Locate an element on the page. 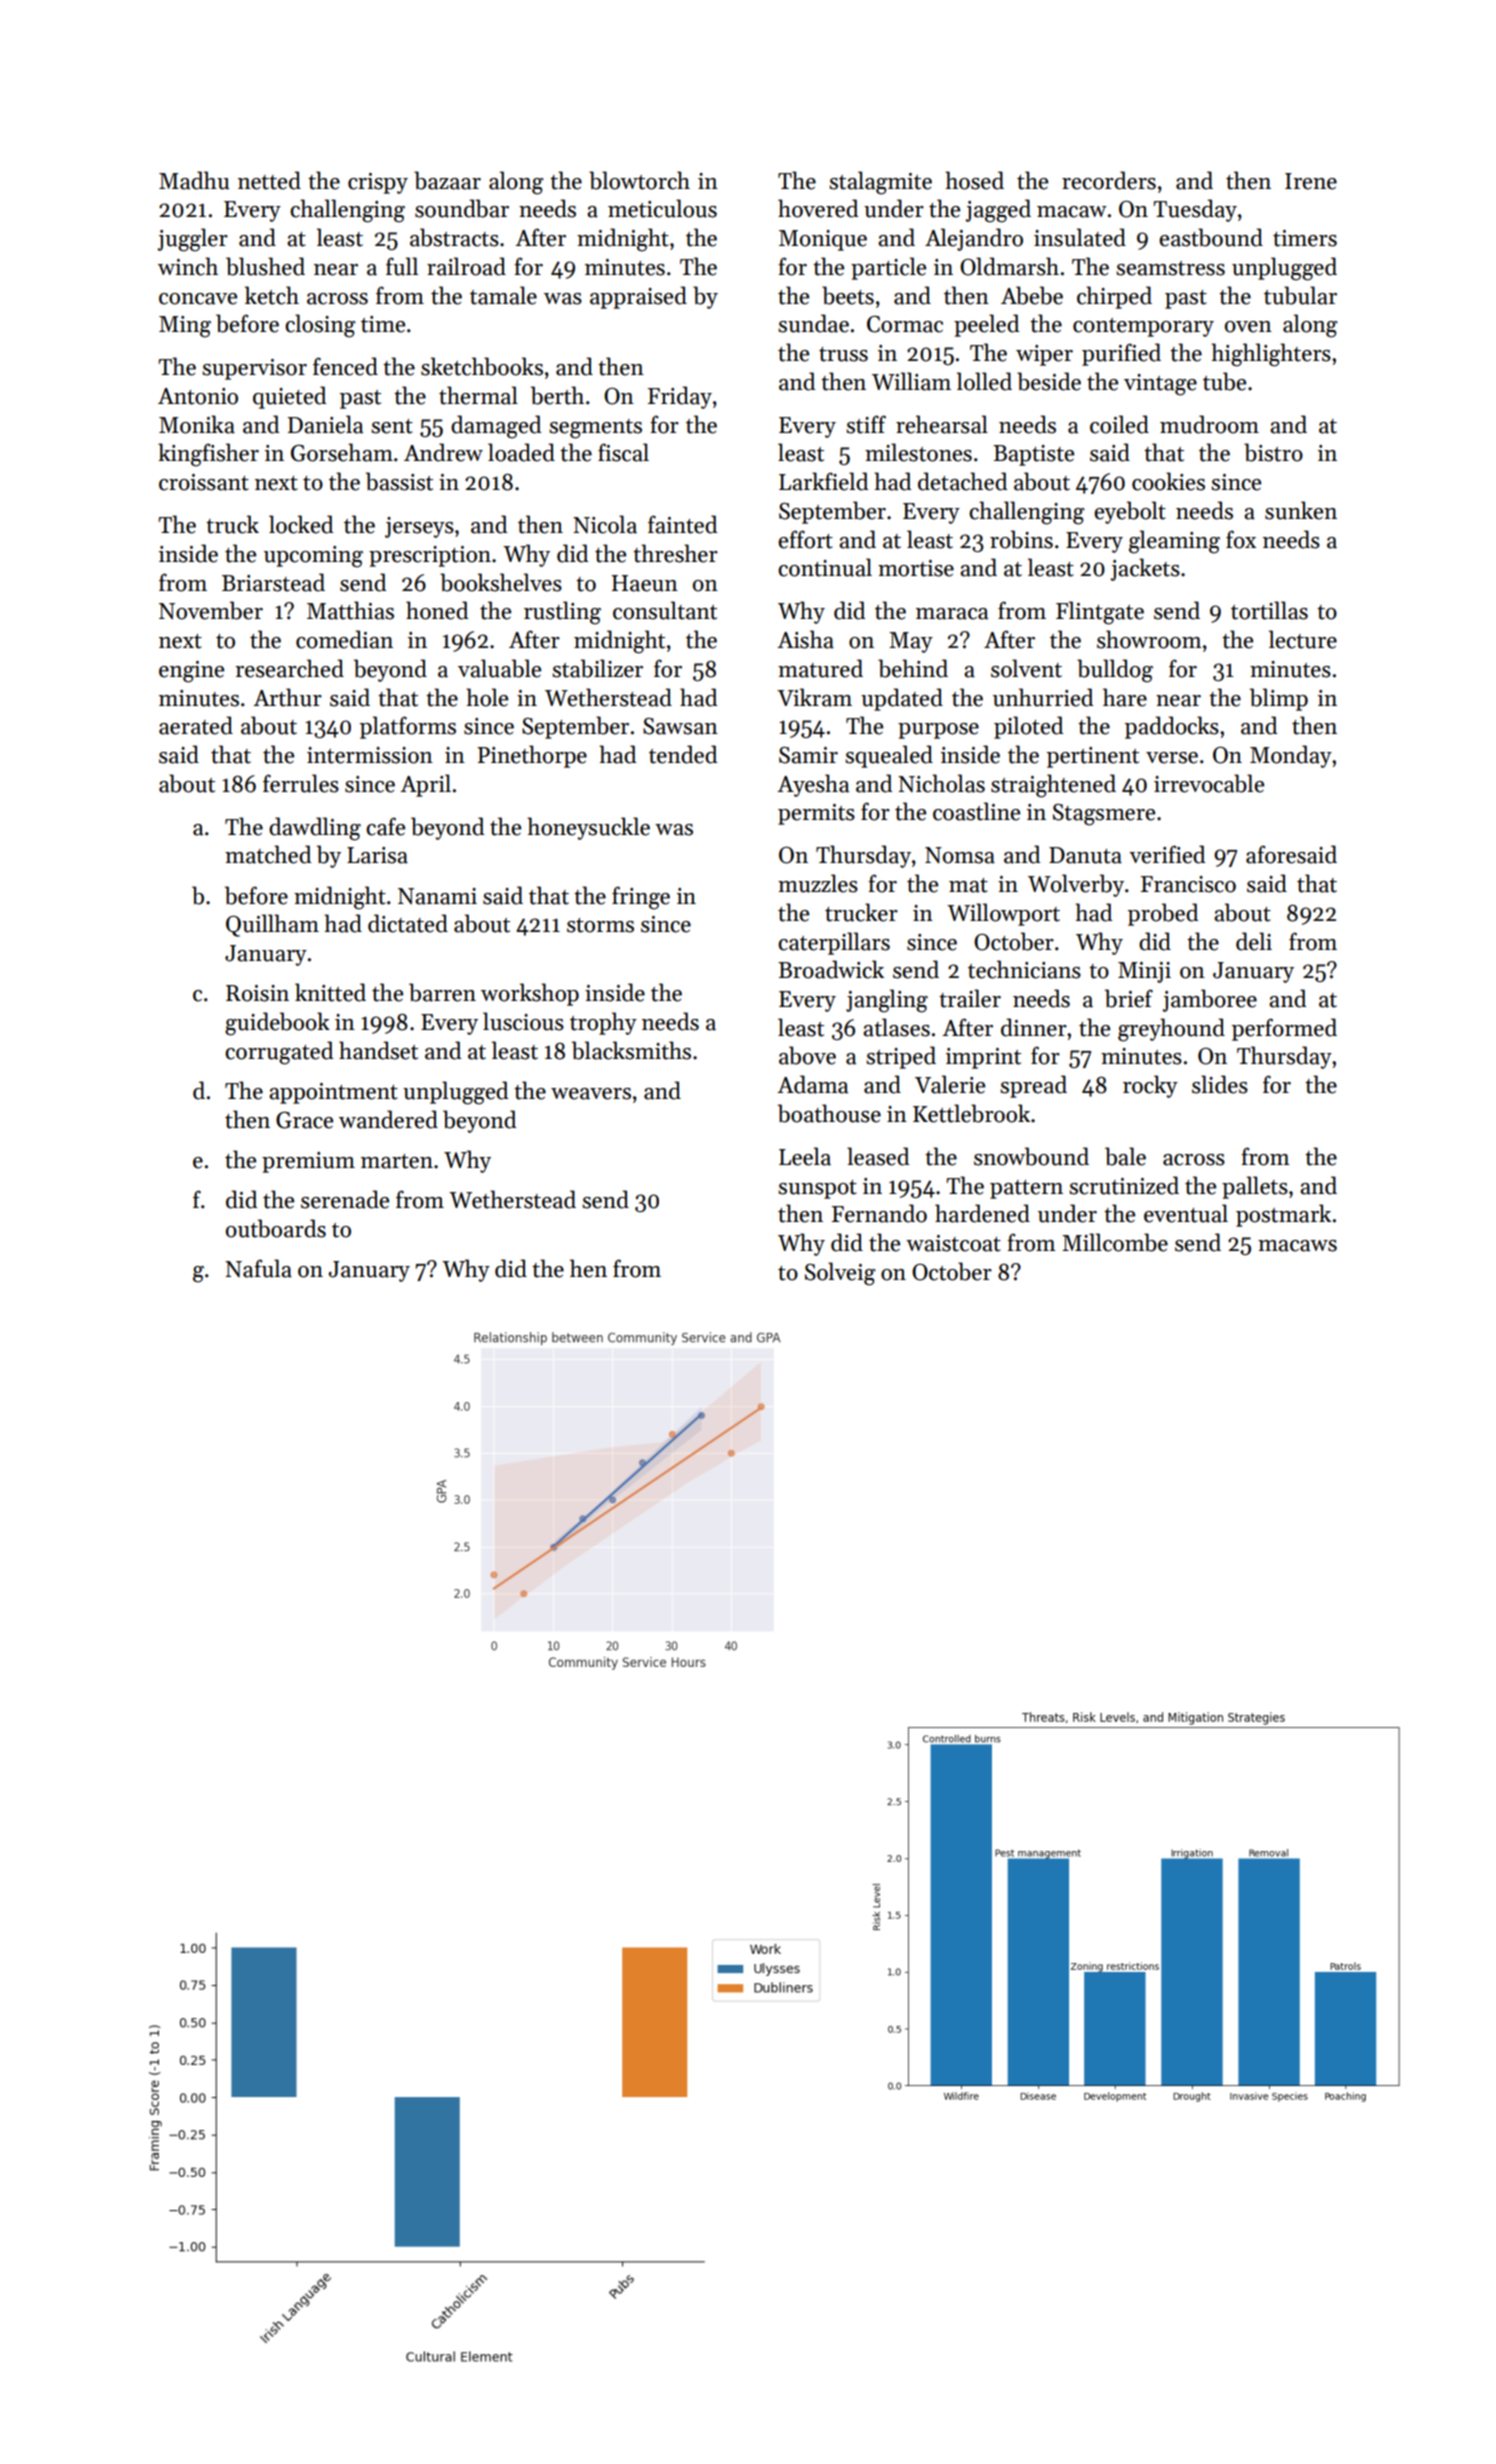  Solveig is located at coordinates (840, 1274).
